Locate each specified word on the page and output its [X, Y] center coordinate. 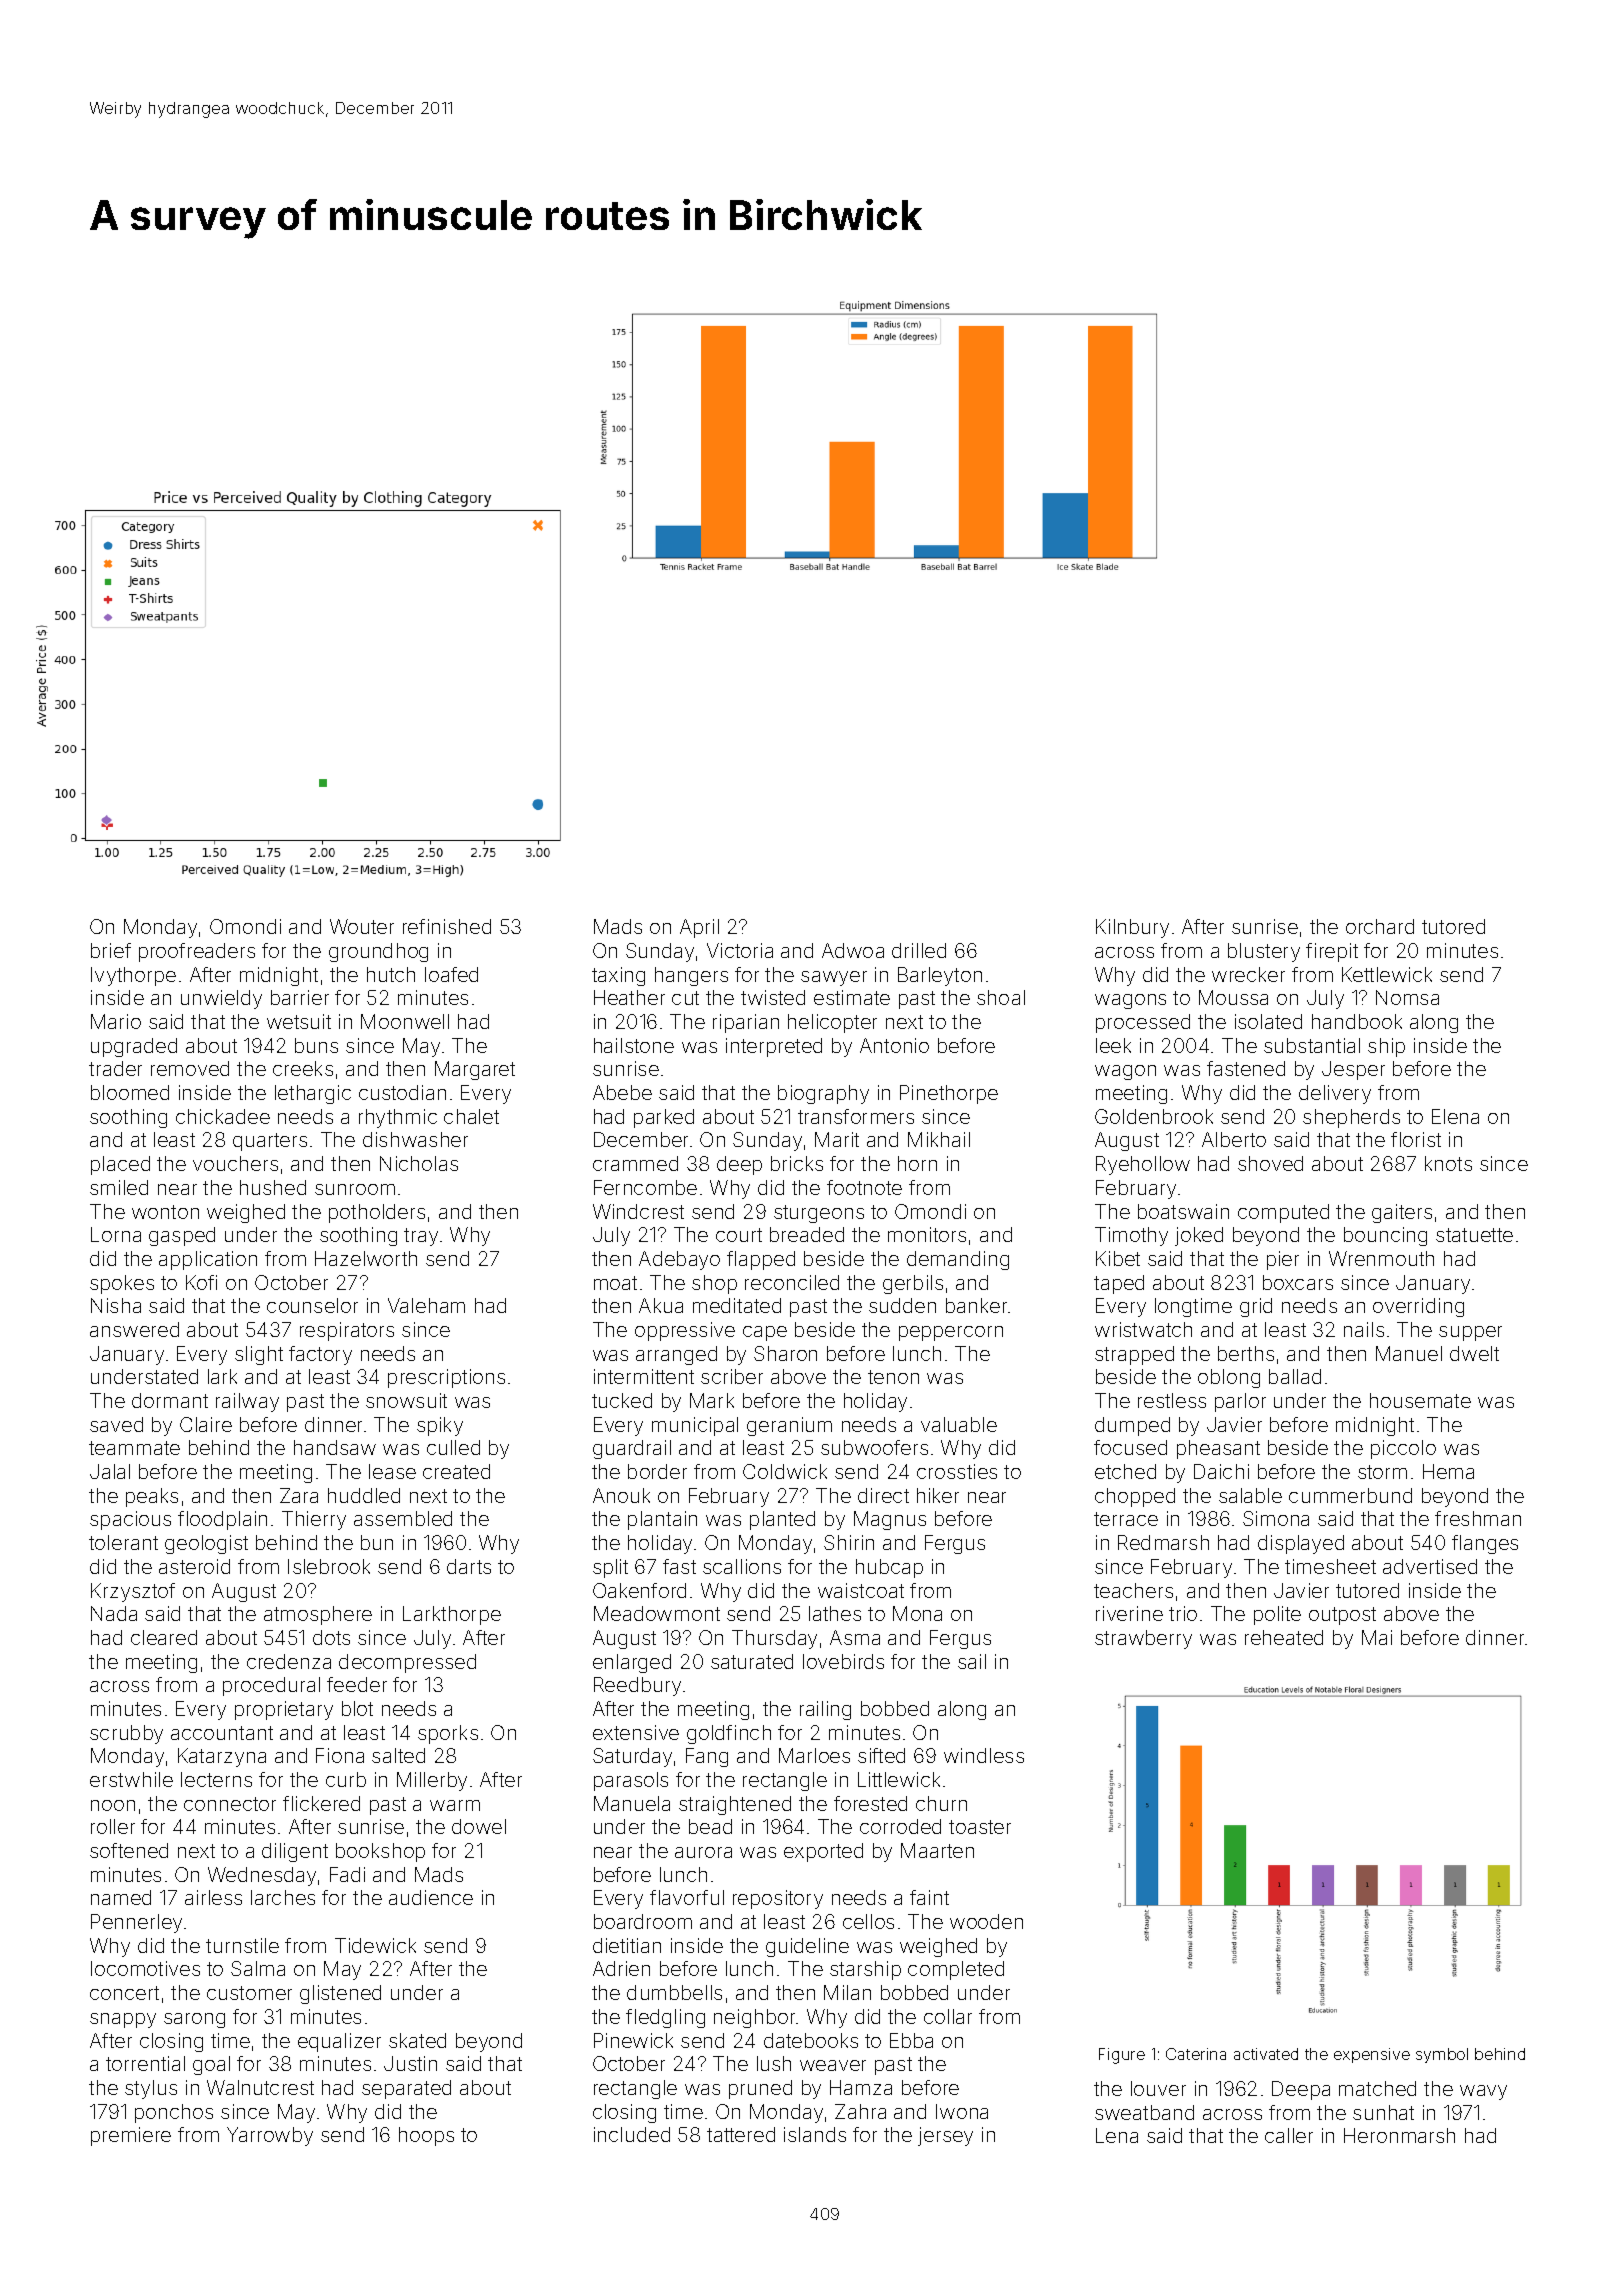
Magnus [890, 1520]
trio [1183, 1613]
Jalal [110, 1471]
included [632, 2134]
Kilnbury [1132, 928]
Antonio [894, 1045]
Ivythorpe [133, 976]
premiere [131, 2136]
